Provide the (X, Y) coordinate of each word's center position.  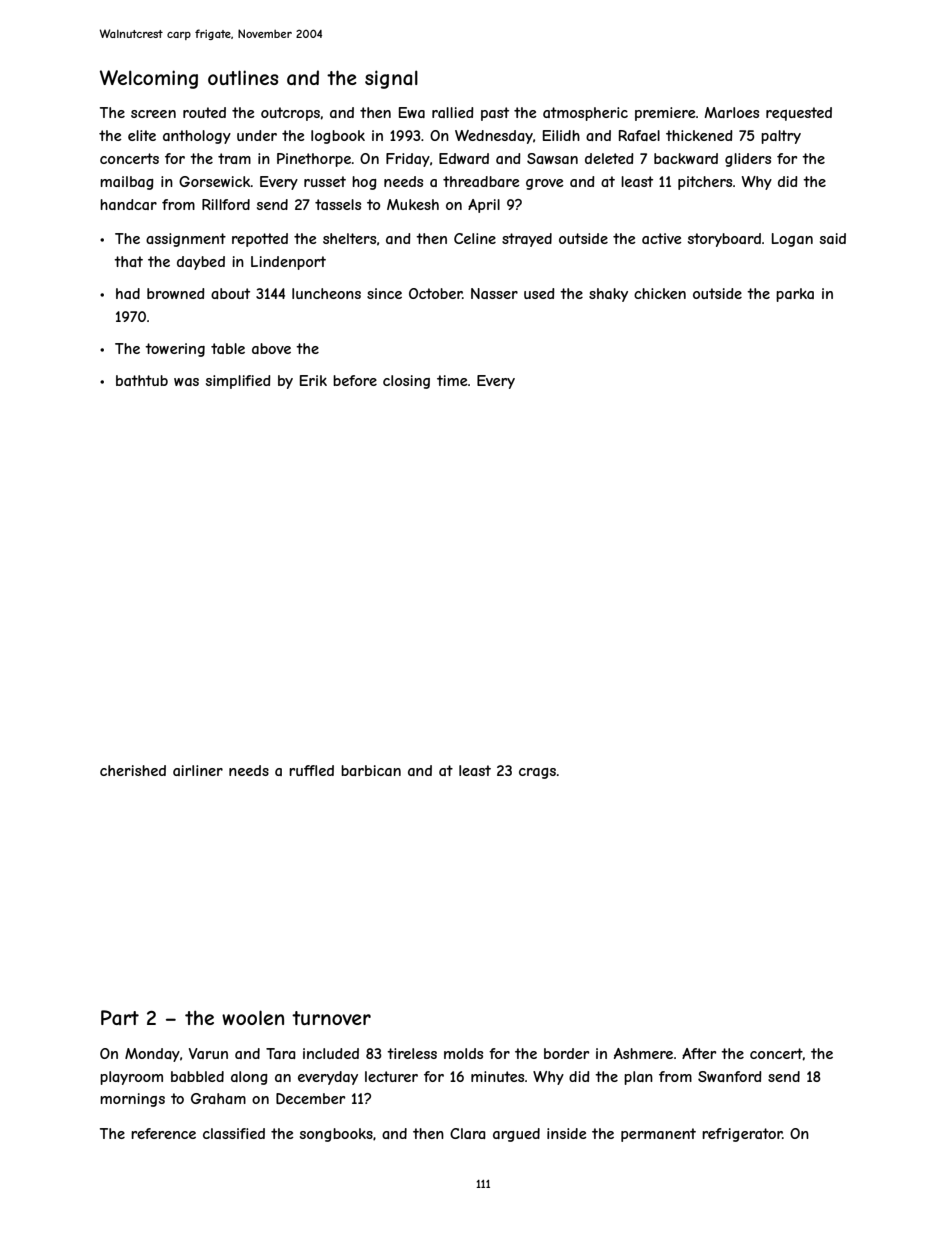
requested (799, 114)
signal (391, 79)
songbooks (336, 1135)
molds (463, 1053)
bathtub (142, 380)
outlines (243, 77)
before (355, 380)
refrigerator (742, 1135)
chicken (660, 293)
